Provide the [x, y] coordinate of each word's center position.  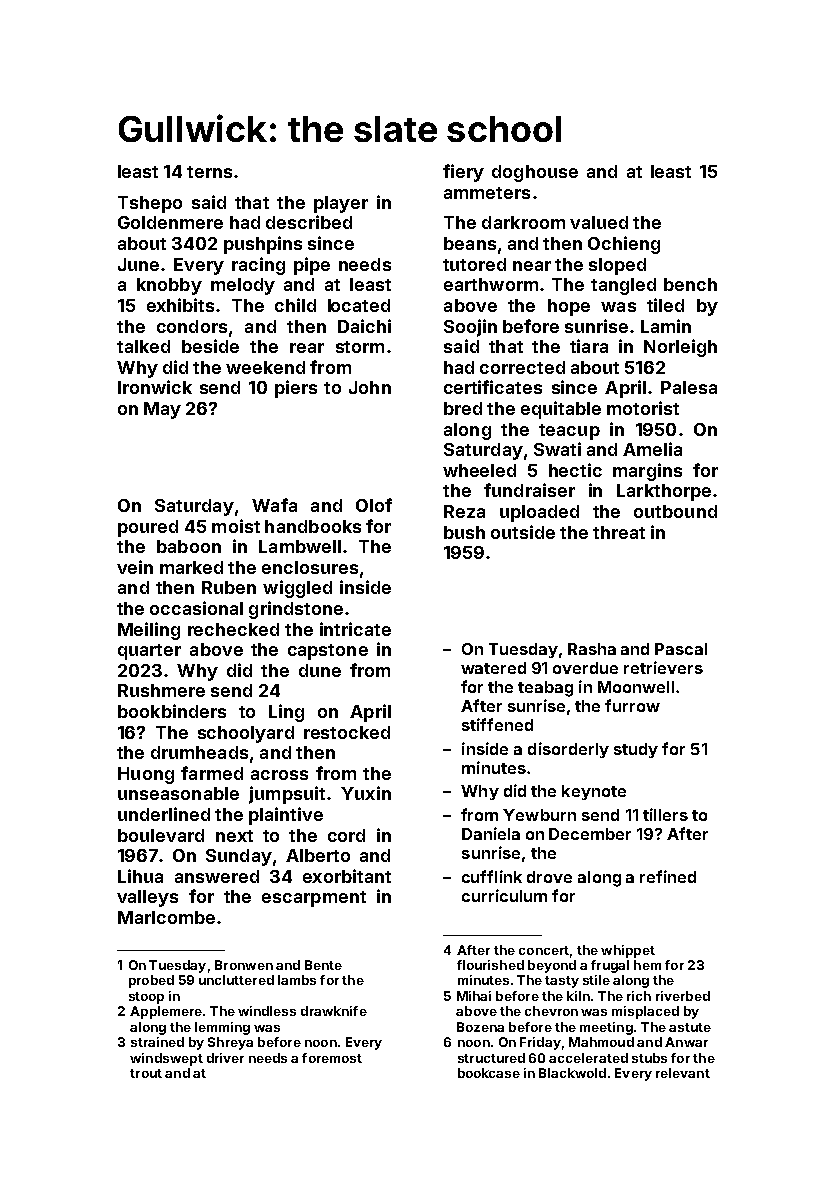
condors [192, 326]
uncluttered [236, 980]
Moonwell [636, 687]
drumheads [199, 752]
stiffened [497, 724]
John [370, 387]
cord [346, 835]
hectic [575, 470]
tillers [665, 814]
